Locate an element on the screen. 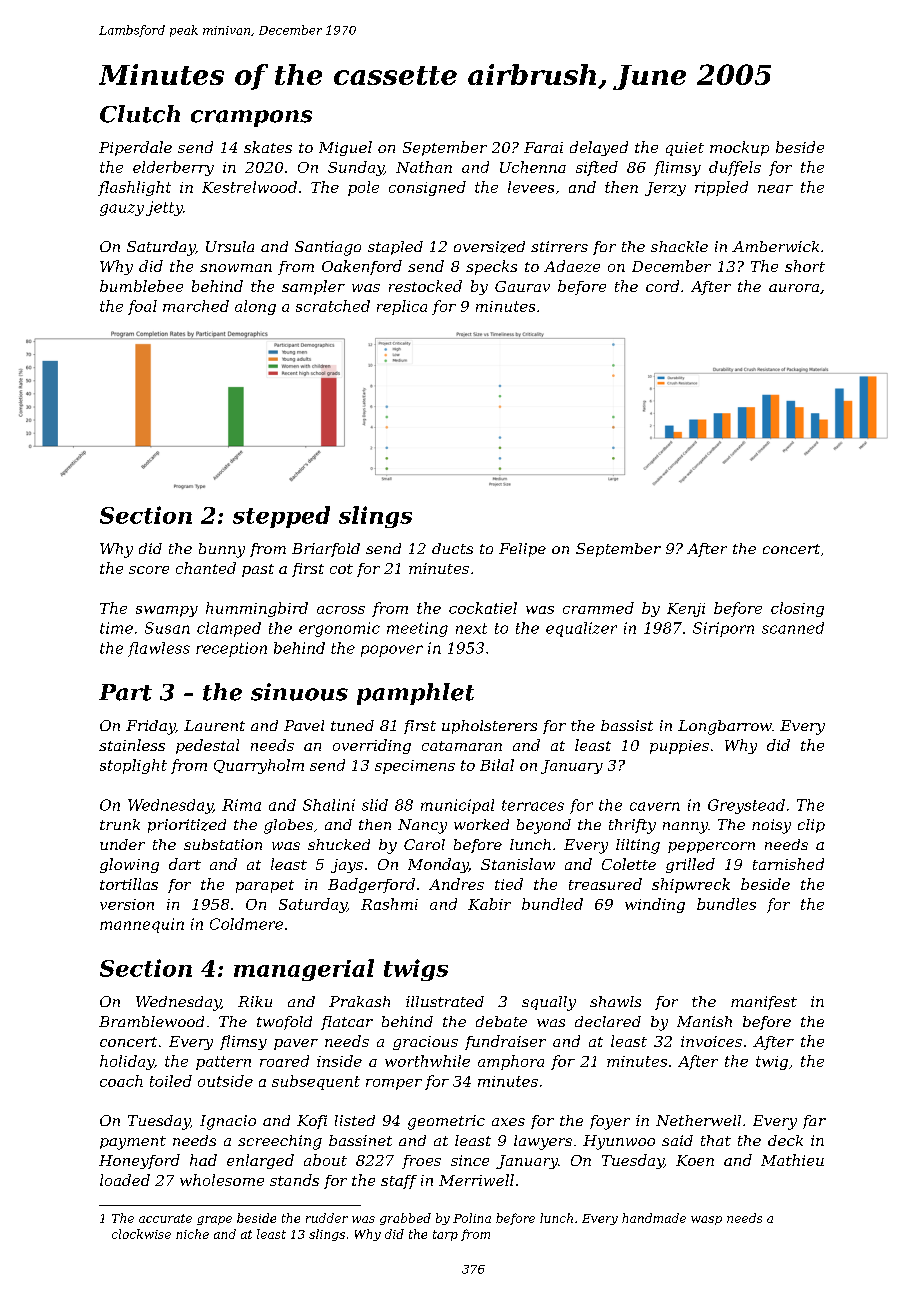 This screenshot has height=1308, width=924. Longbarrow is located at coordinates (725, 727).
